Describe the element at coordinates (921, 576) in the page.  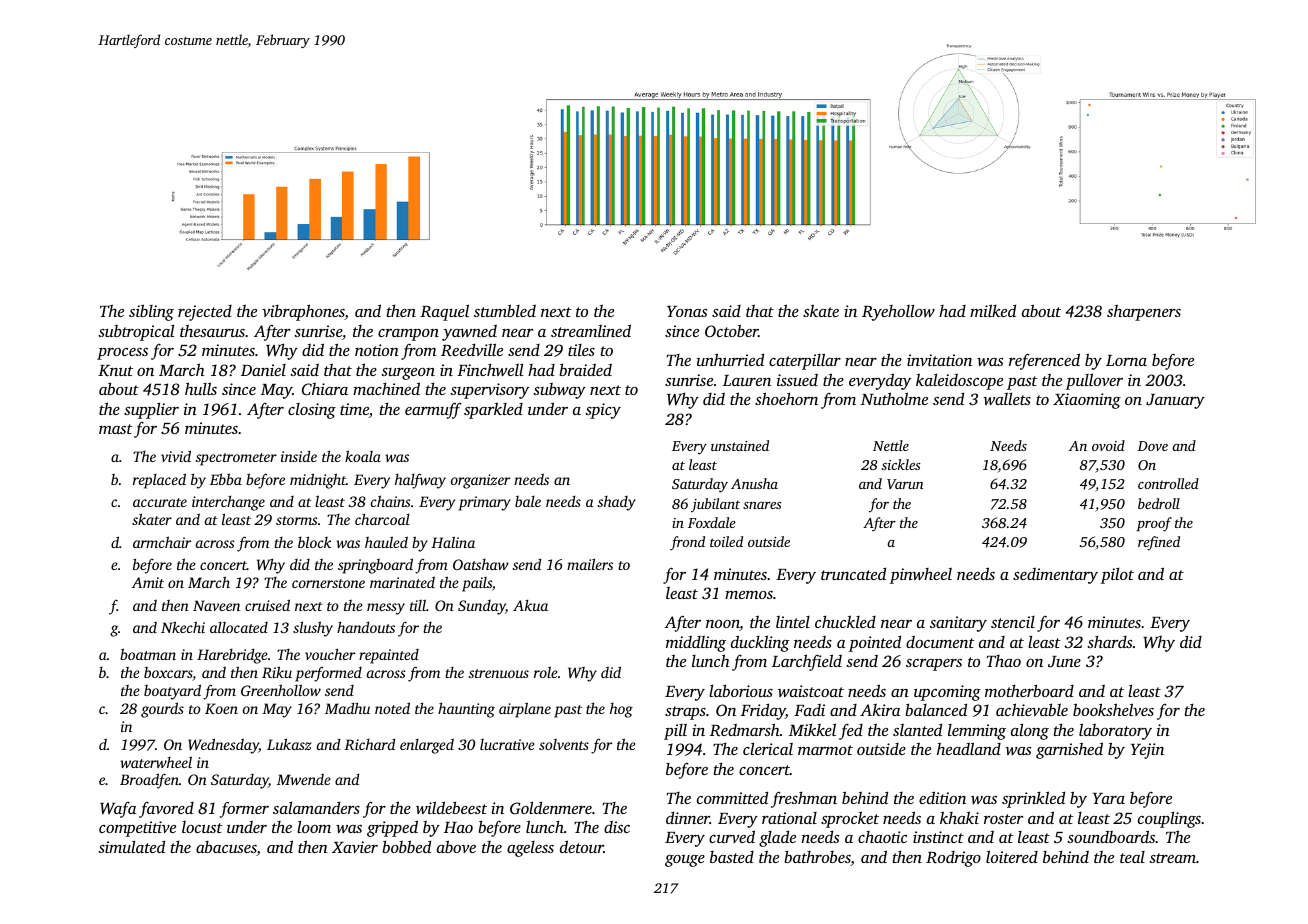
I see `pinwheel` at that location.
